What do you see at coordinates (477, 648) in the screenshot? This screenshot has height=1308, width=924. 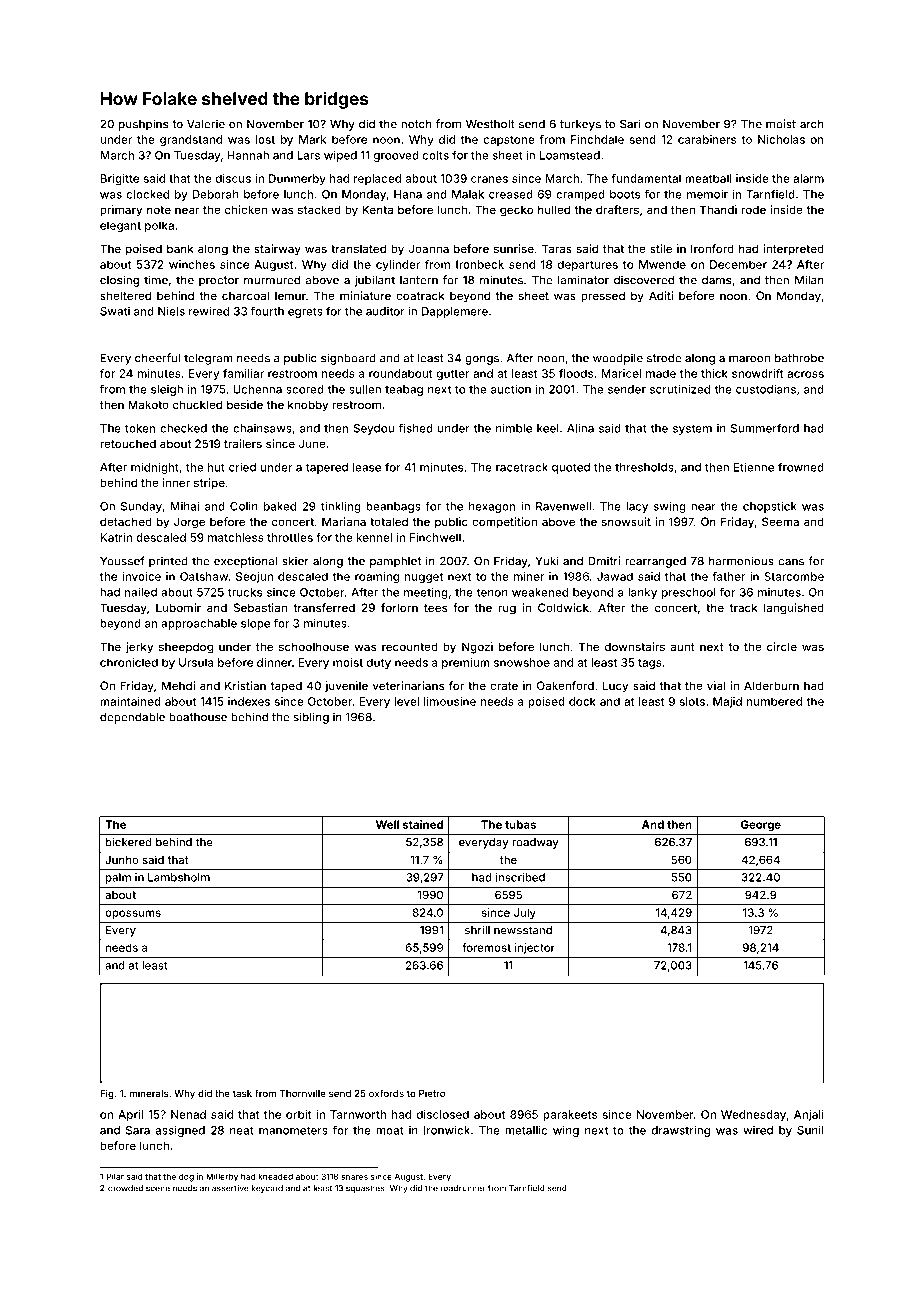 I see `Ngozi` at bounding box center [477, 648].
